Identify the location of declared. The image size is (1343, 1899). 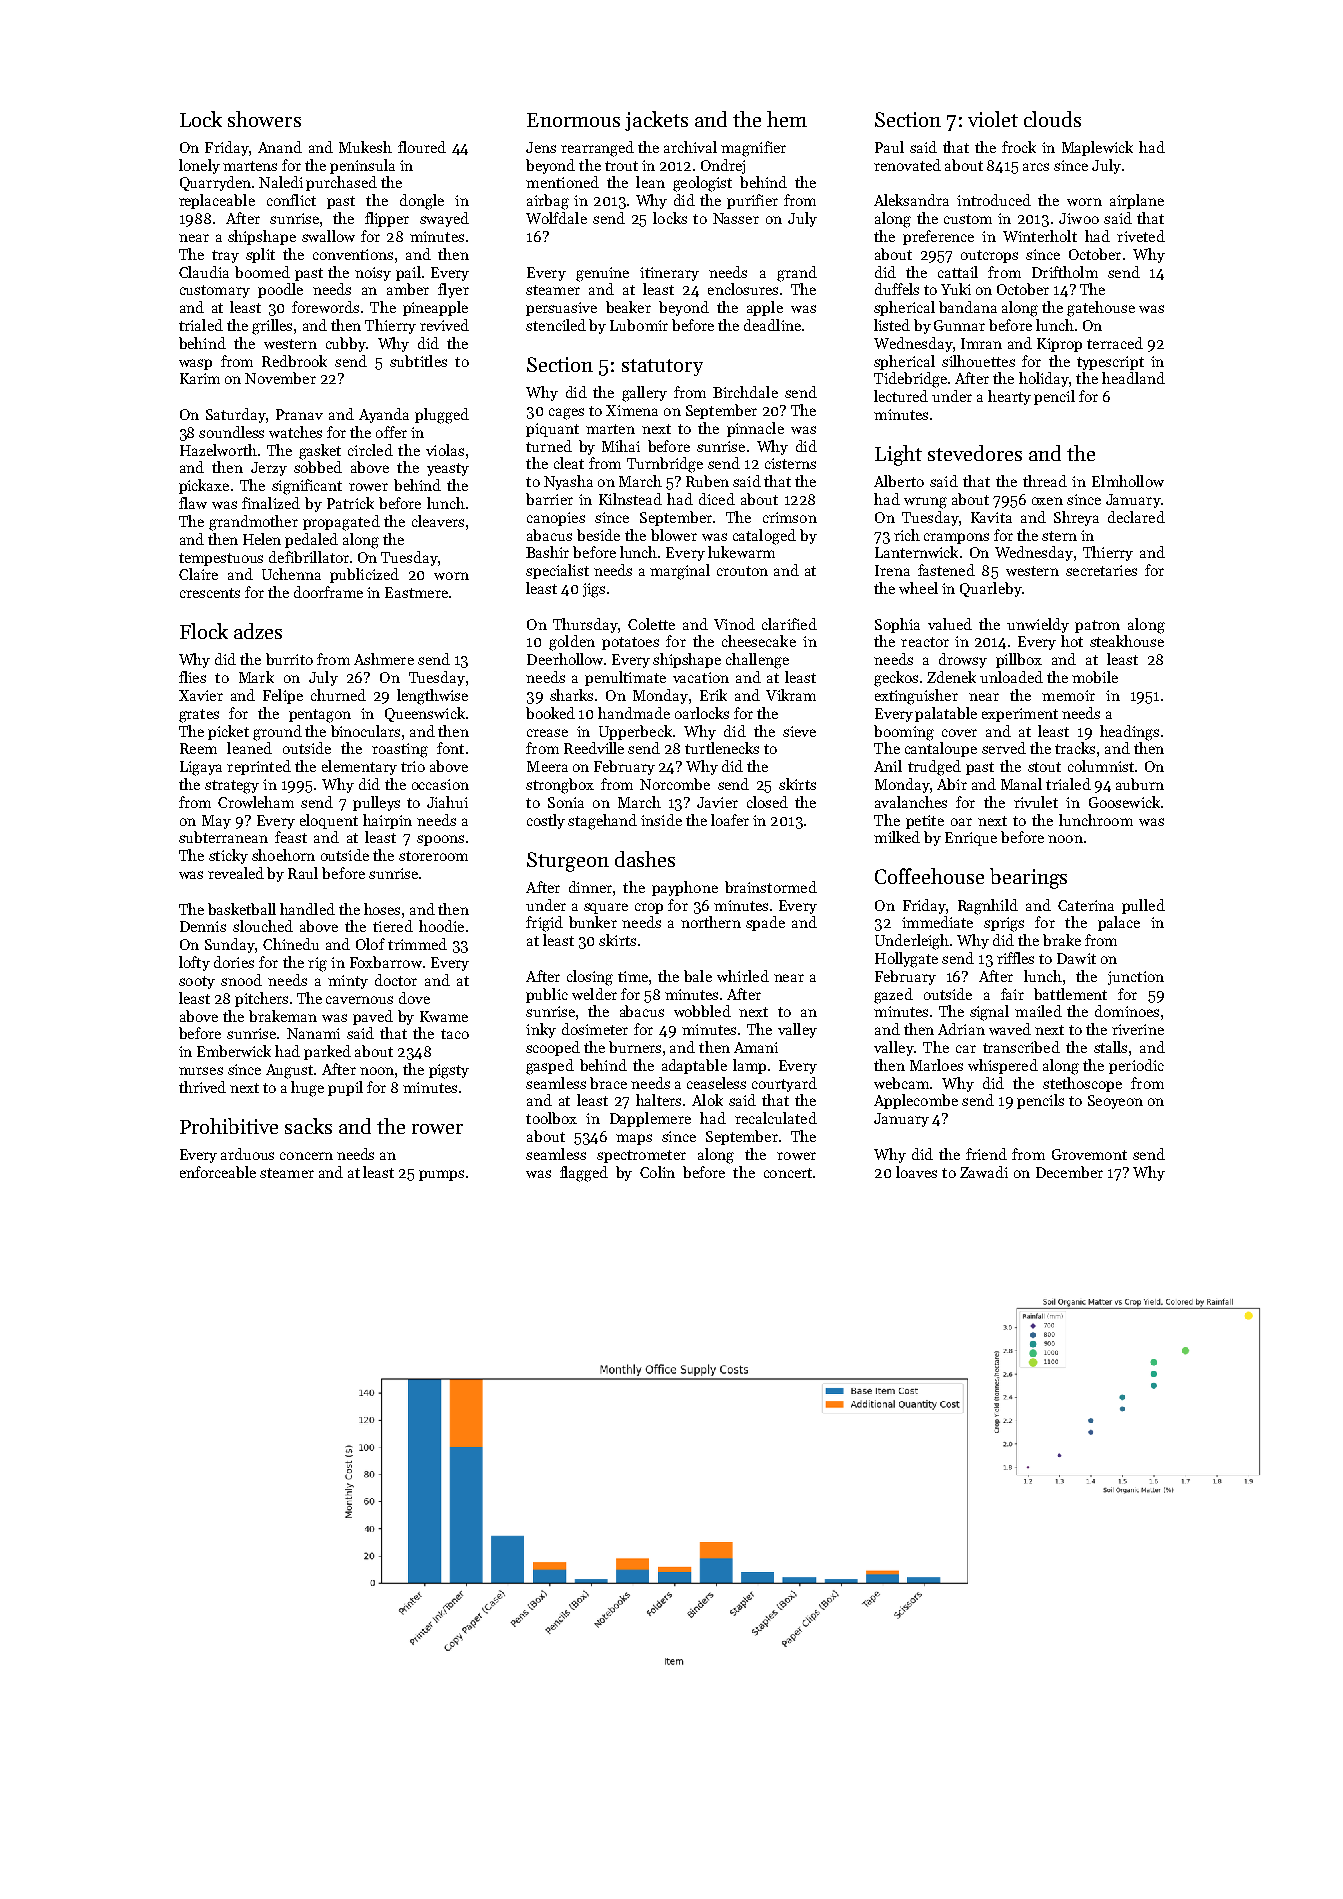
(1136, 517).
